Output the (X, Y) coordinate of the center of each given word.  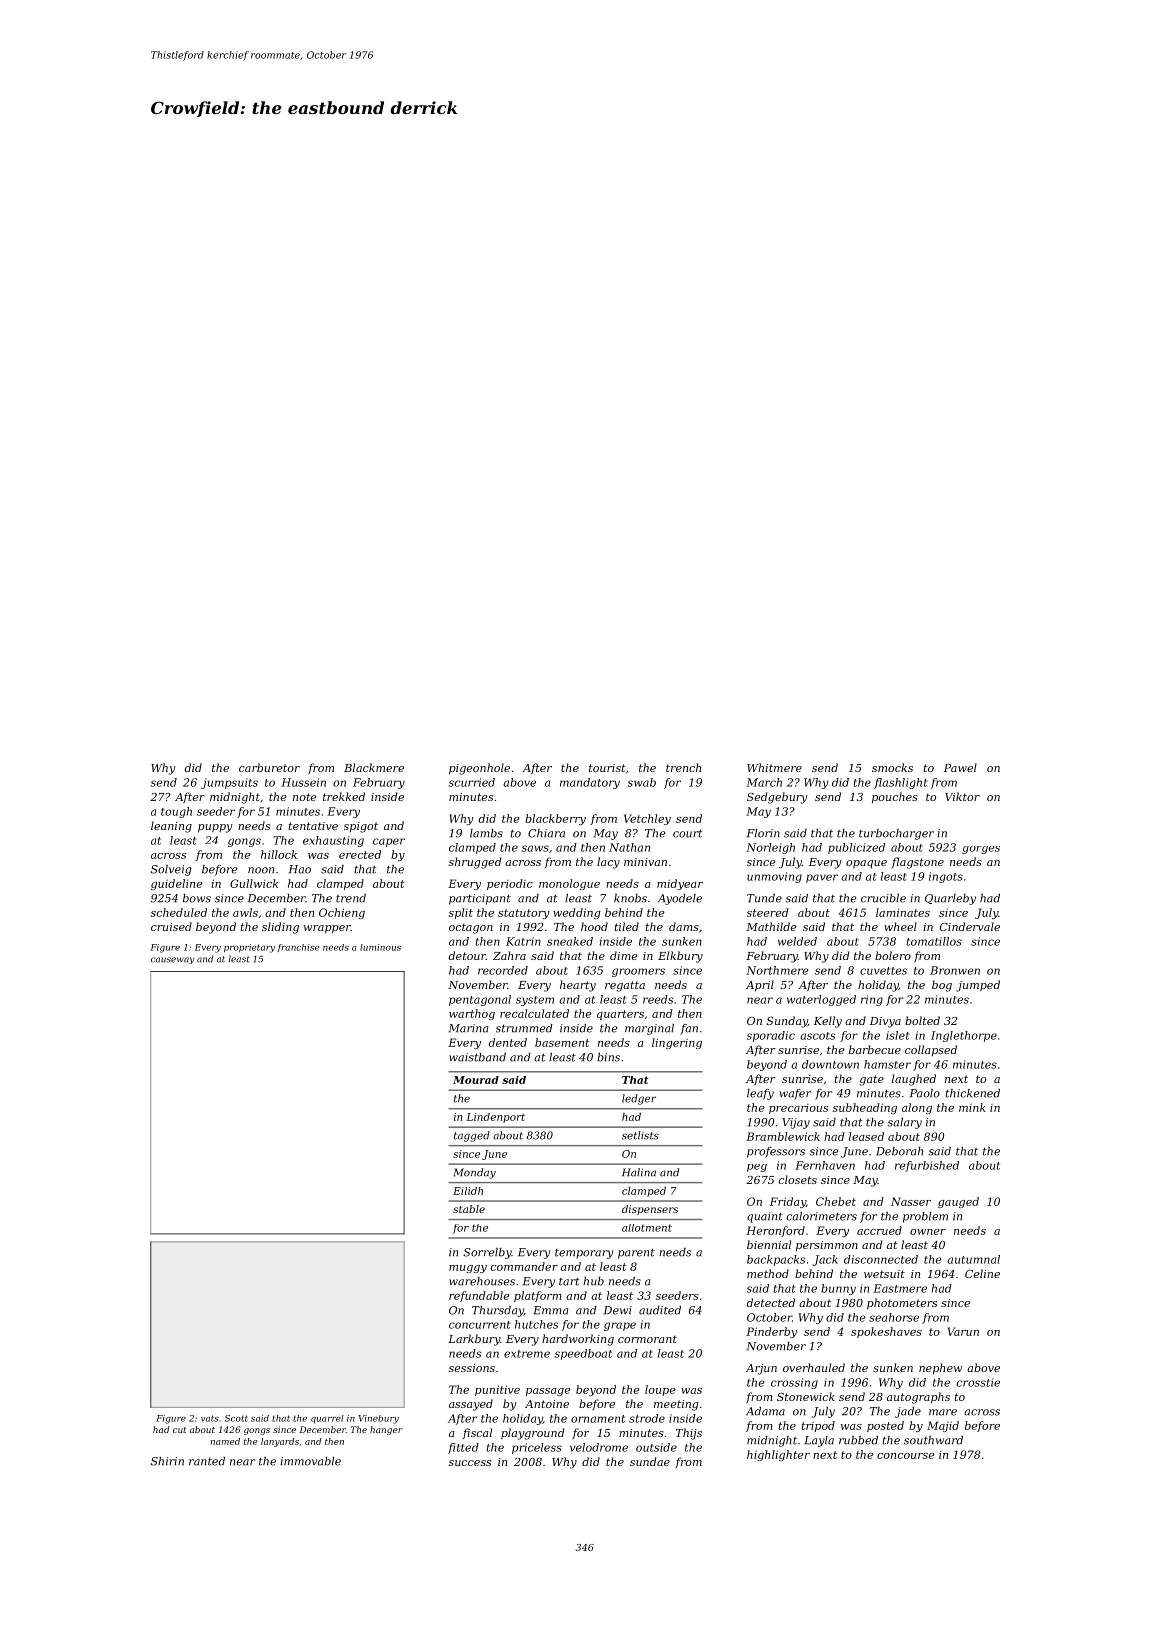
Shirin (167, 1461)
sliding (280, 928)
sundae (650, 1461)
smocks (892, 767)
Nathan (629, 847)
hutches (536, 1324)
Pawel (960, 767)
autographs (918, 1398)
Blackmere (374, 767)
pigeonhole (479, 769)
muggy (468, 1269)
